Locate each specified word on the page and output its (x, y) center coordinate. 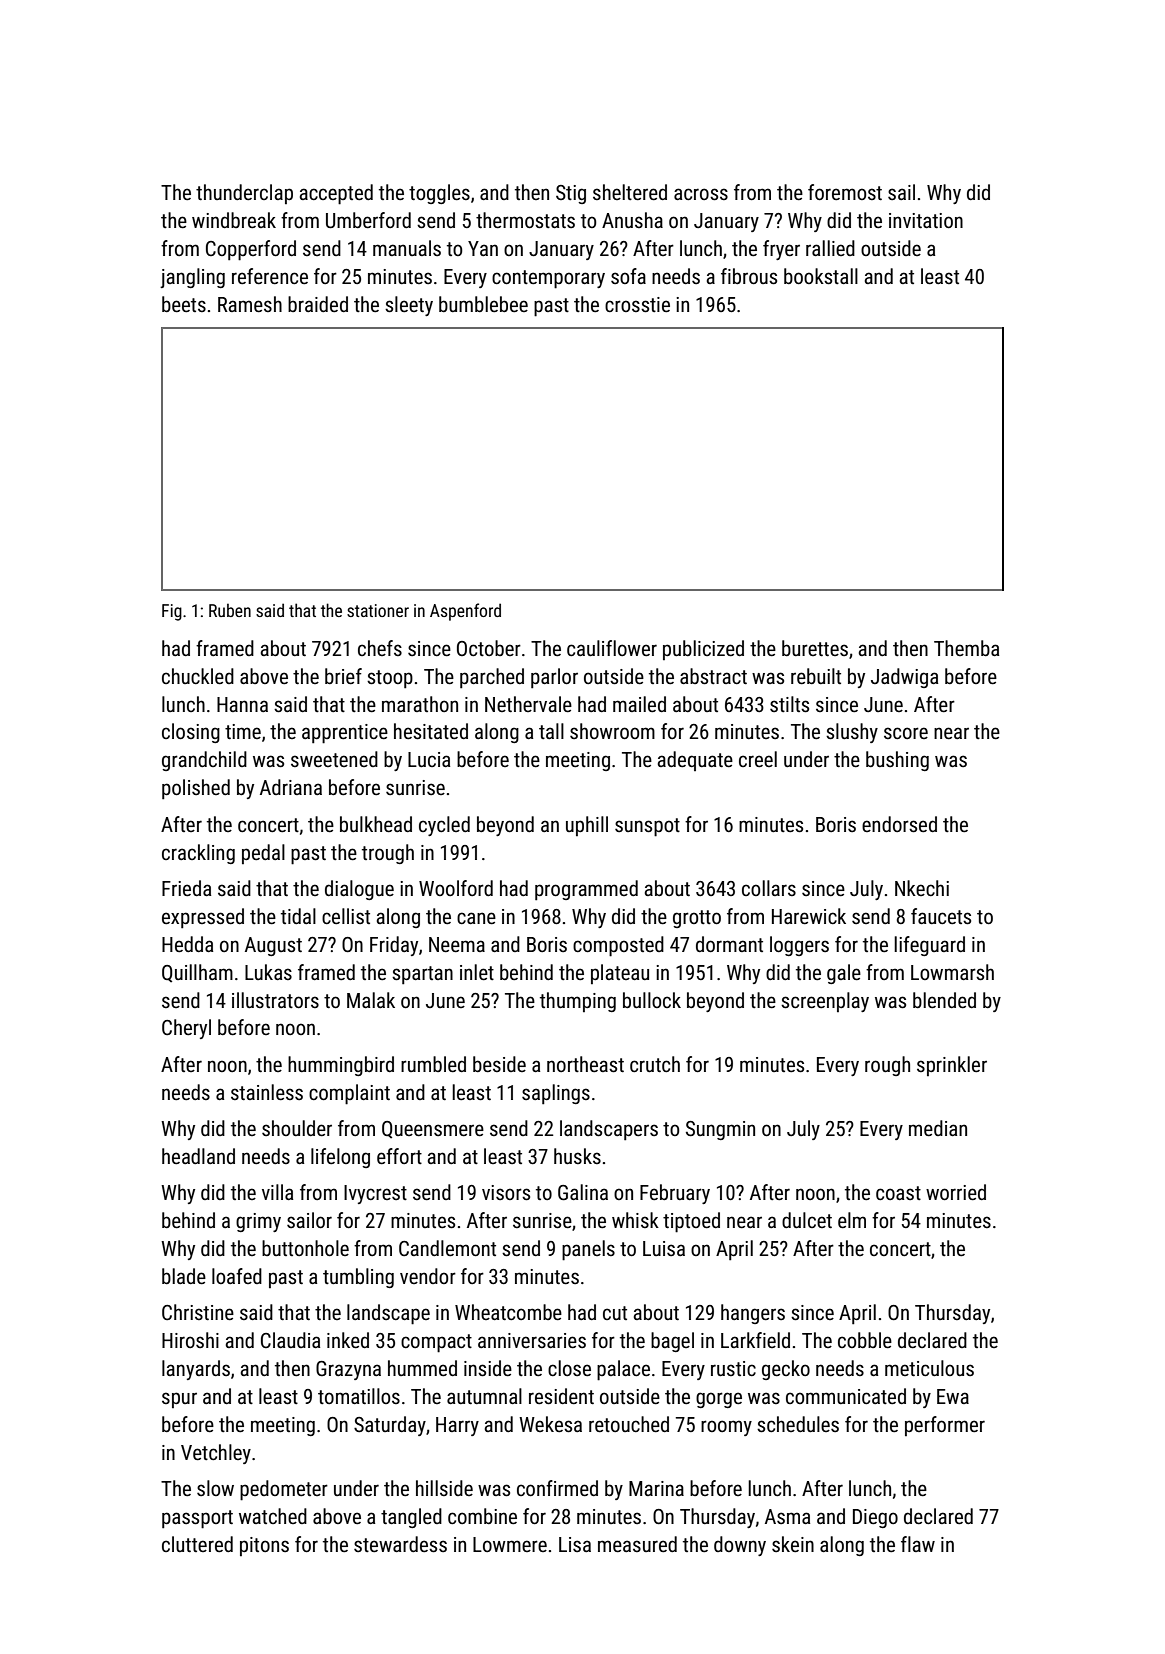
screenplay (825, 1002)
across (701, 194)
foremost (845, 192)
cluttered (197, 1544)
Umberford (368, 220)
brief (343, 676)
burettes (815, 648)
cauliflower (612, 648)
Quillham (197, 973)
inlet (477, 972)
